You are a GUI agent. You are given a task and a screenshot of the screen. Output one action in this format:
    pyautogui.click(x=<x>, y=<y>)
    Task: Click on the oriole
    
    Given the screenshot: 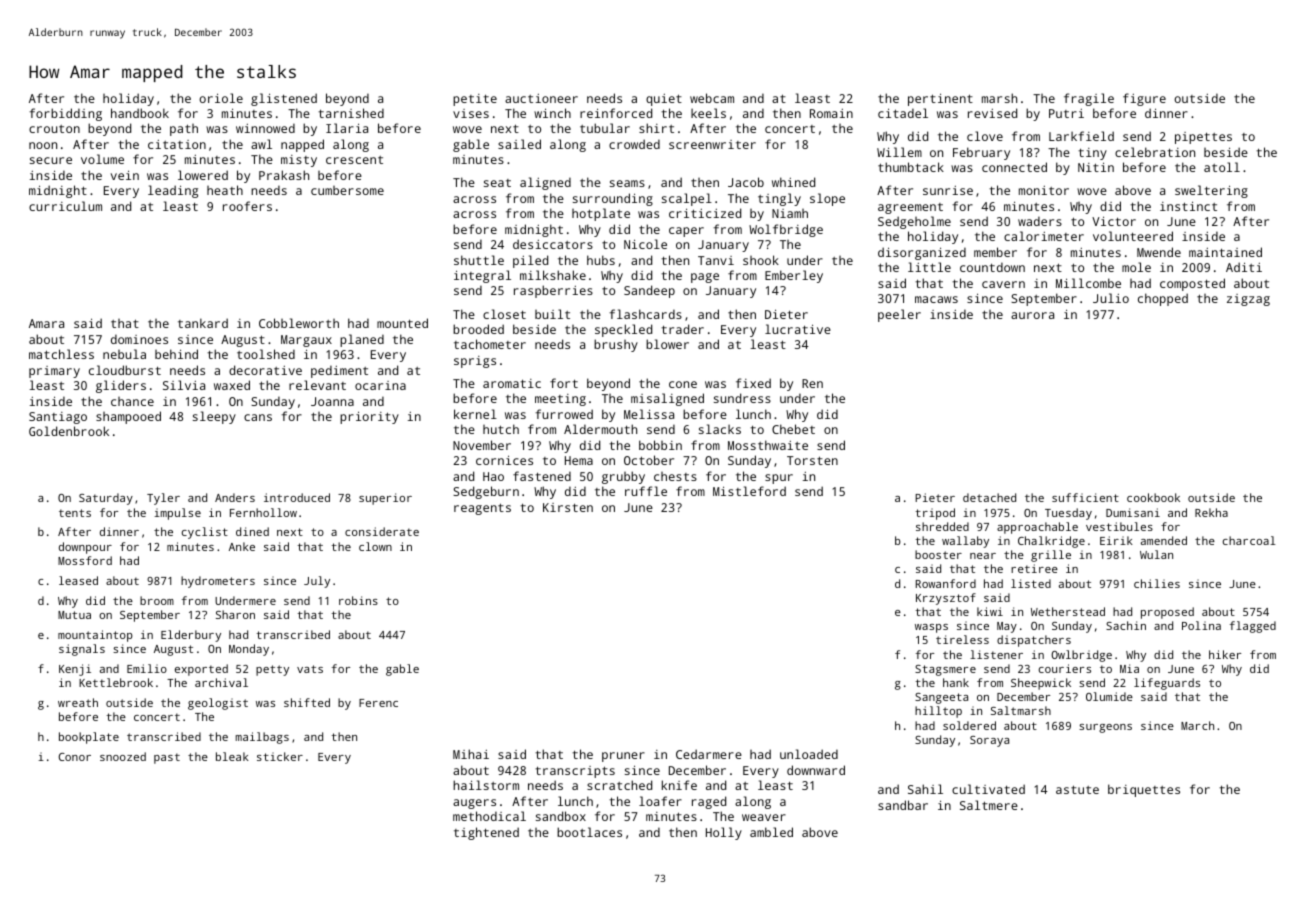 What is the action you would take?
    pyautogui.click(x=221, y=98)
